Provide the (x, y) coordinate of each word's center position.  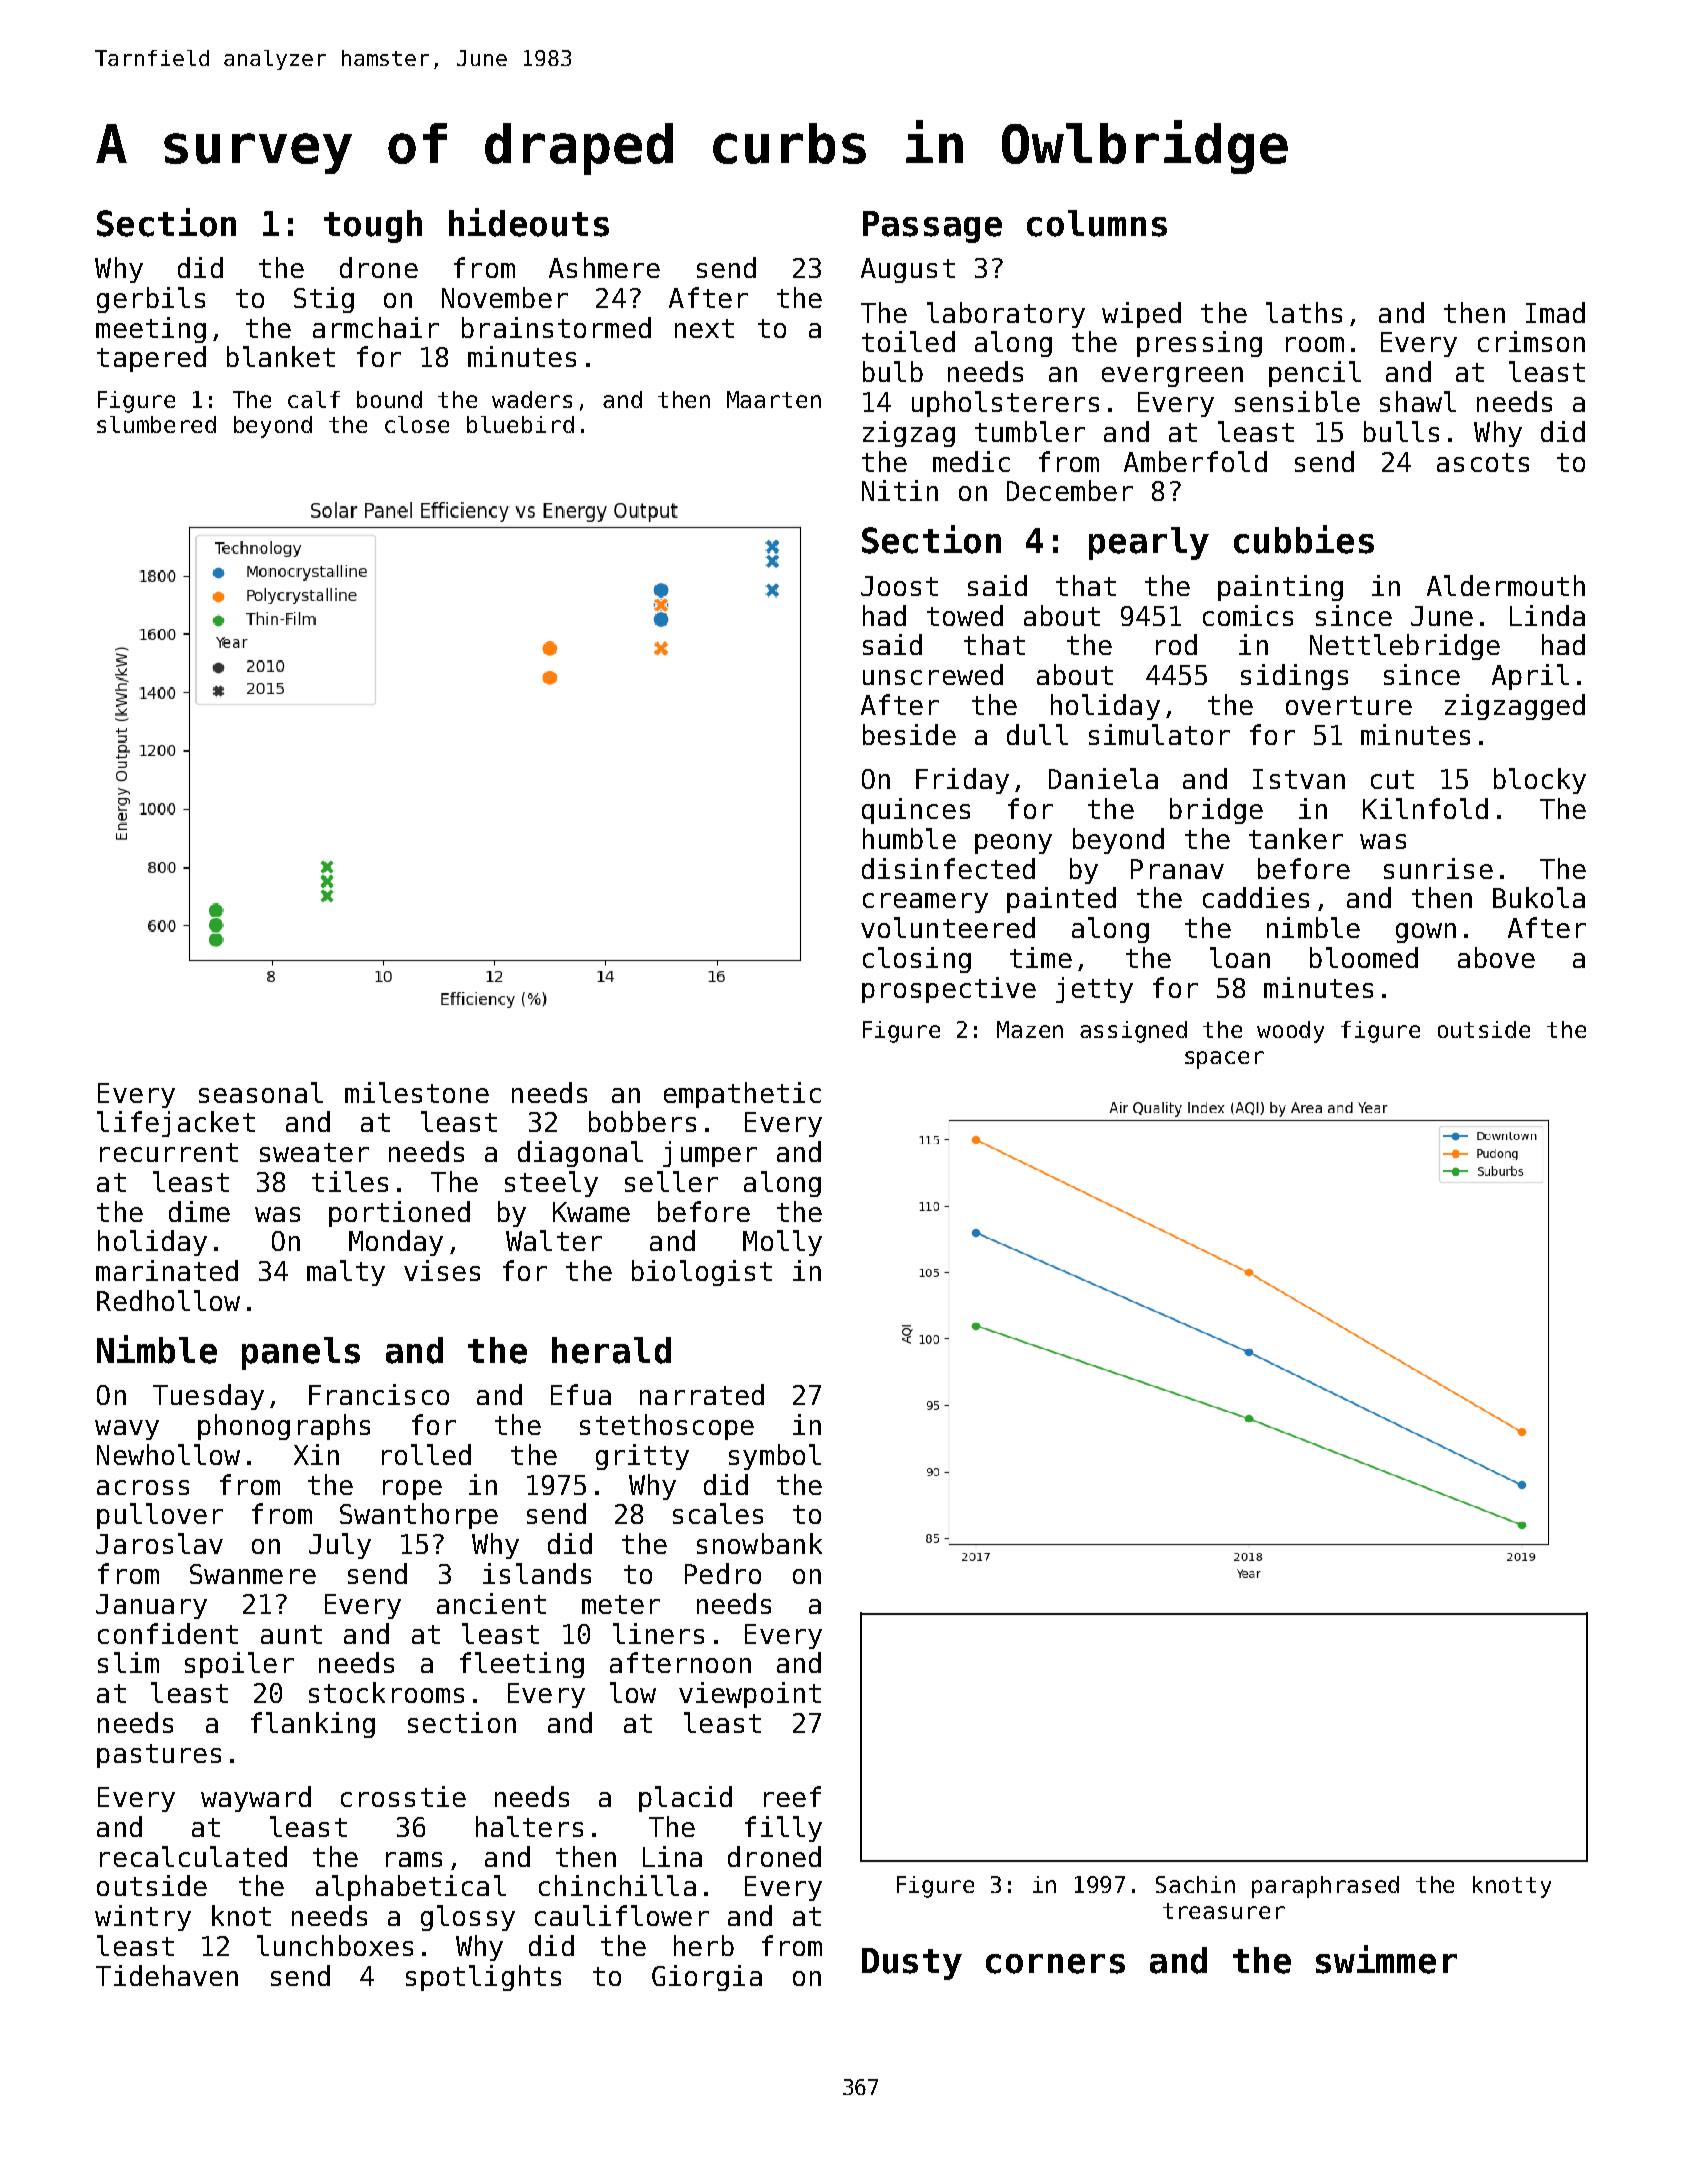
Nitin (900, 490)
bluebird (520, 424)
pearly (1149, 543)
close (417, 424)
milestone (417, 1092)
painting (1280, 588)
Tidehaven (167, 1975)
